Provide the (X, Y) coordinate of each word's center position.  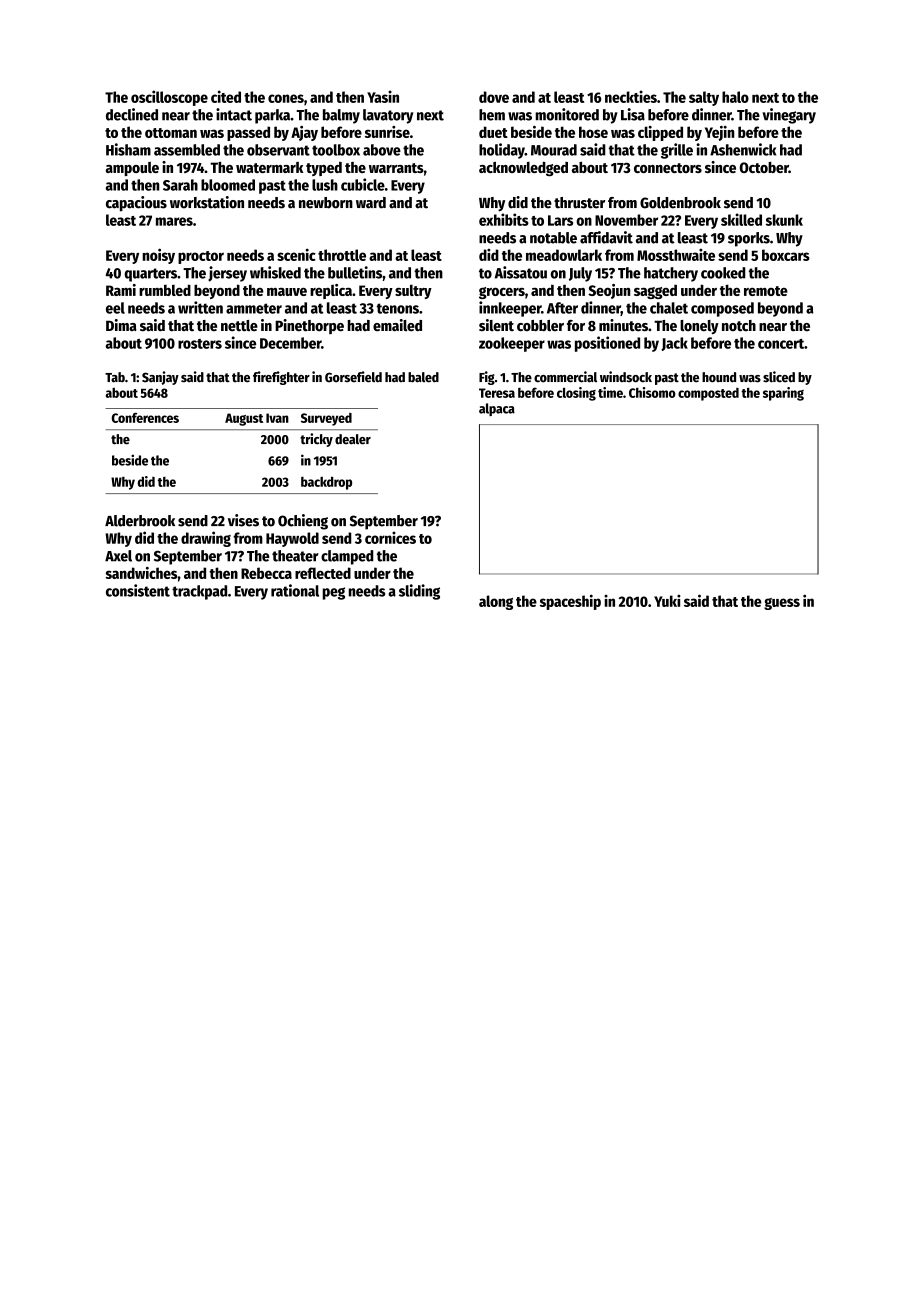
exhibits (504, 219)
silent (496, 325)
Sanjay (160, 378)
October (764, 167)
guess (782, 604)
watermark (269, 167)
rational (295, 590)
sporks (749, 239)
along (496, 602)
